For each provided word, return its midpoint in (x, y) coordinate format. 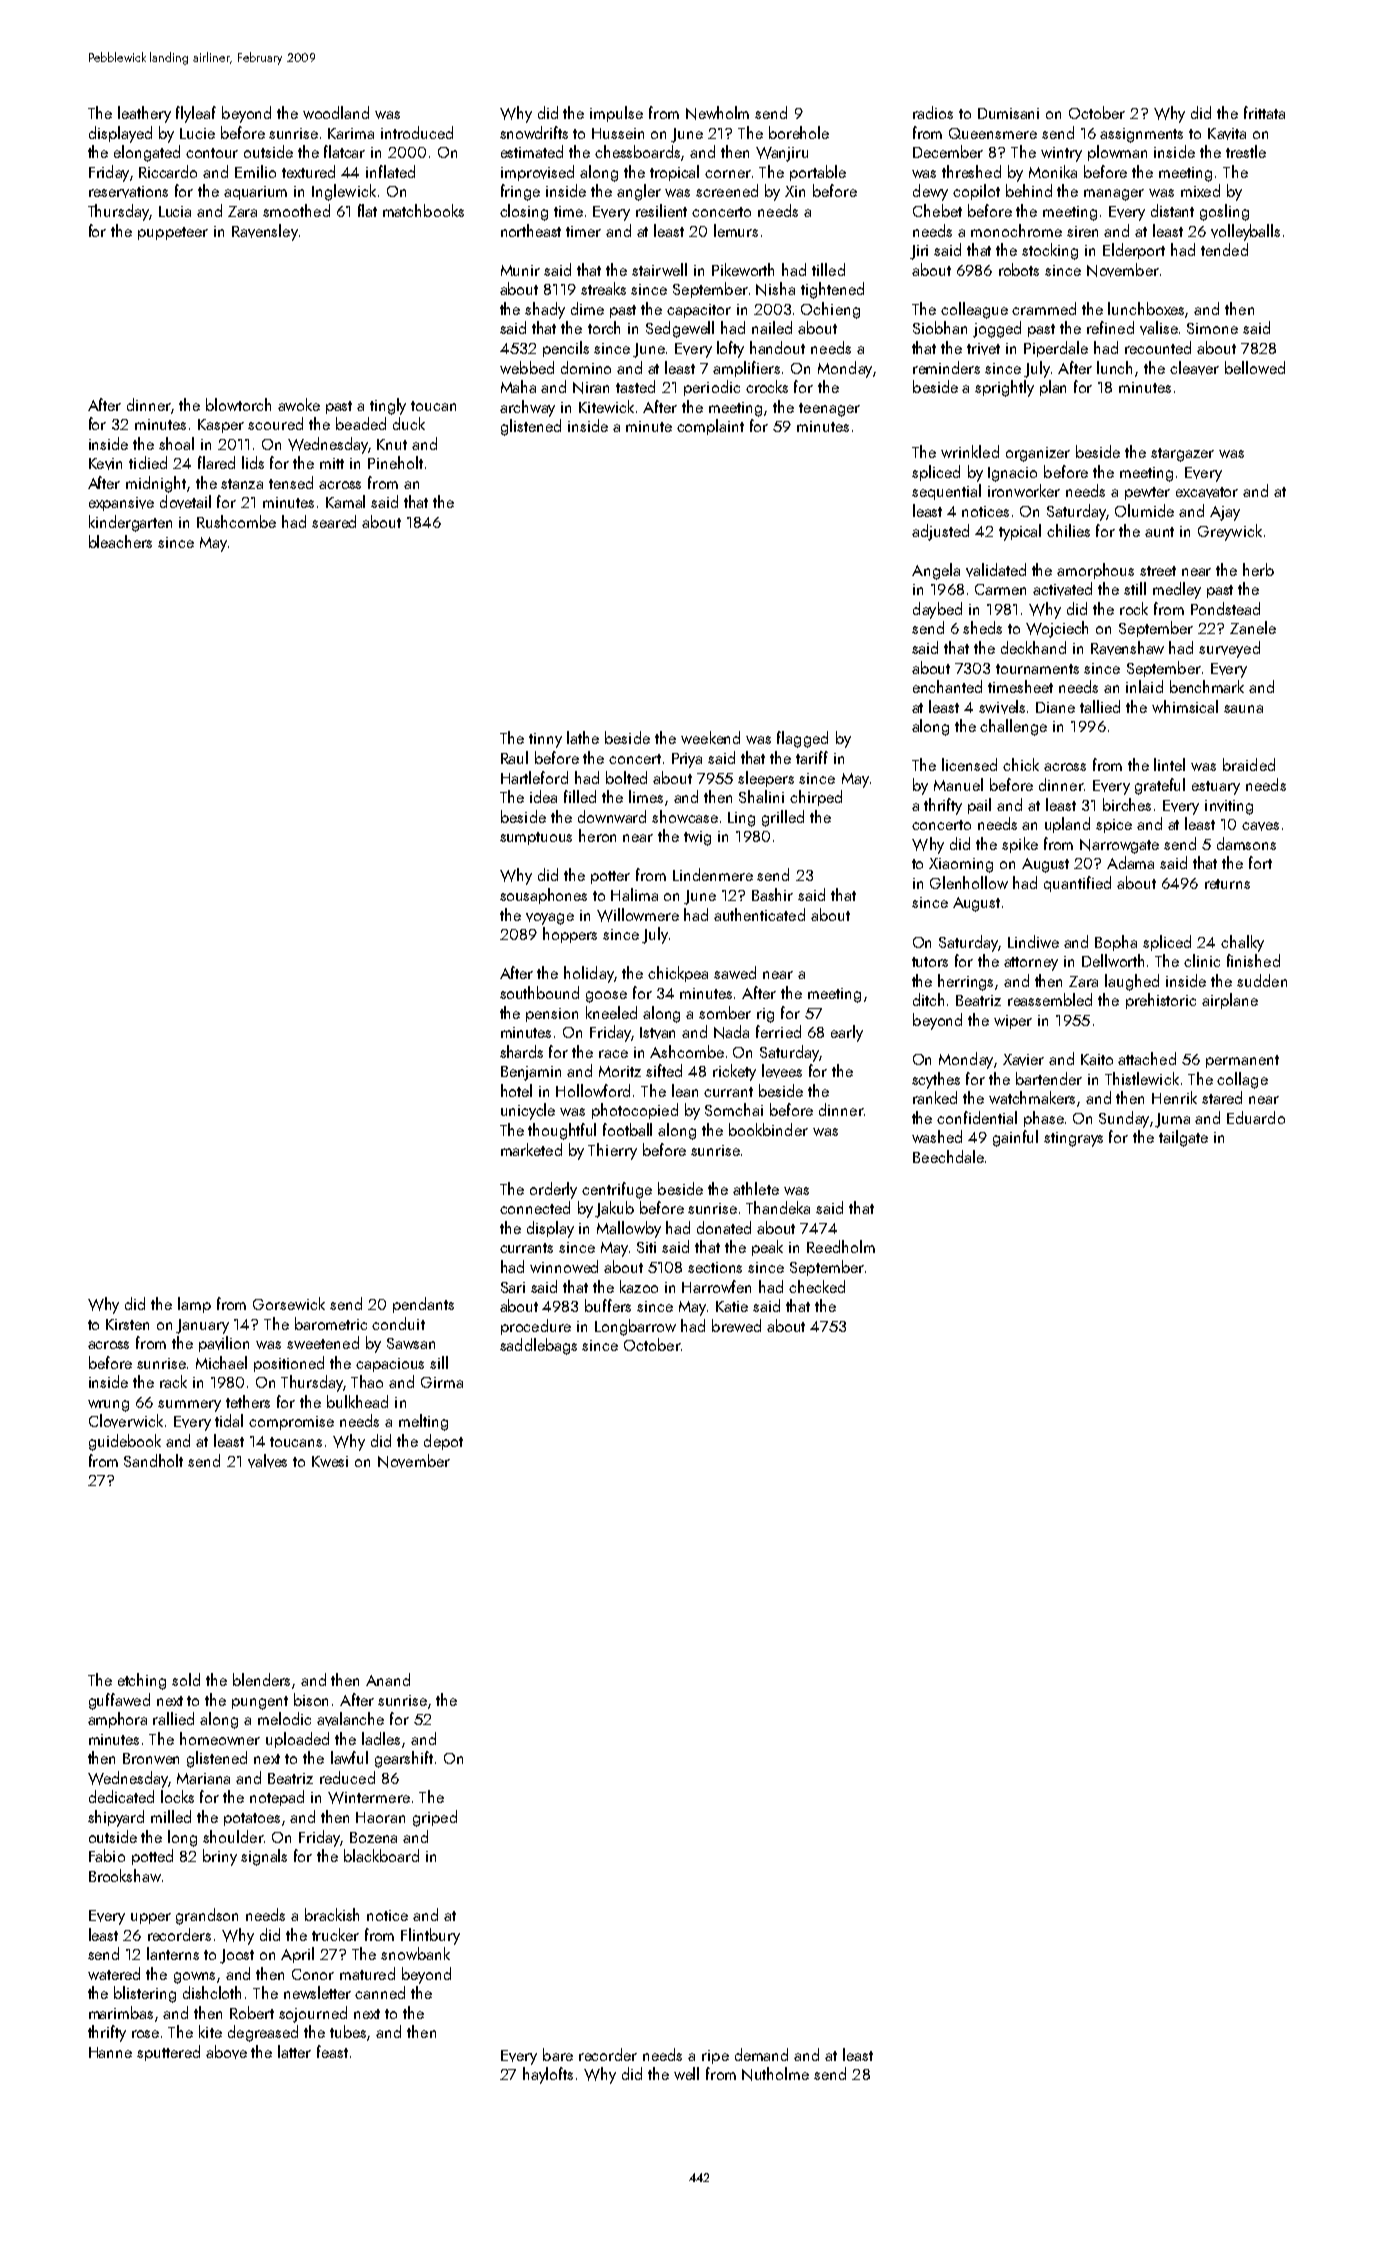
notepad (277, 1798)
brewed (736, 1325)
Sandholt (153, 1460)
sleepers (766, 779)
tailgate (1183, 1138)
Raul (514, 757)
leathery (144, 114)
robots (1019, 269)
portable (818, 173)
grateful (1160, 786)
